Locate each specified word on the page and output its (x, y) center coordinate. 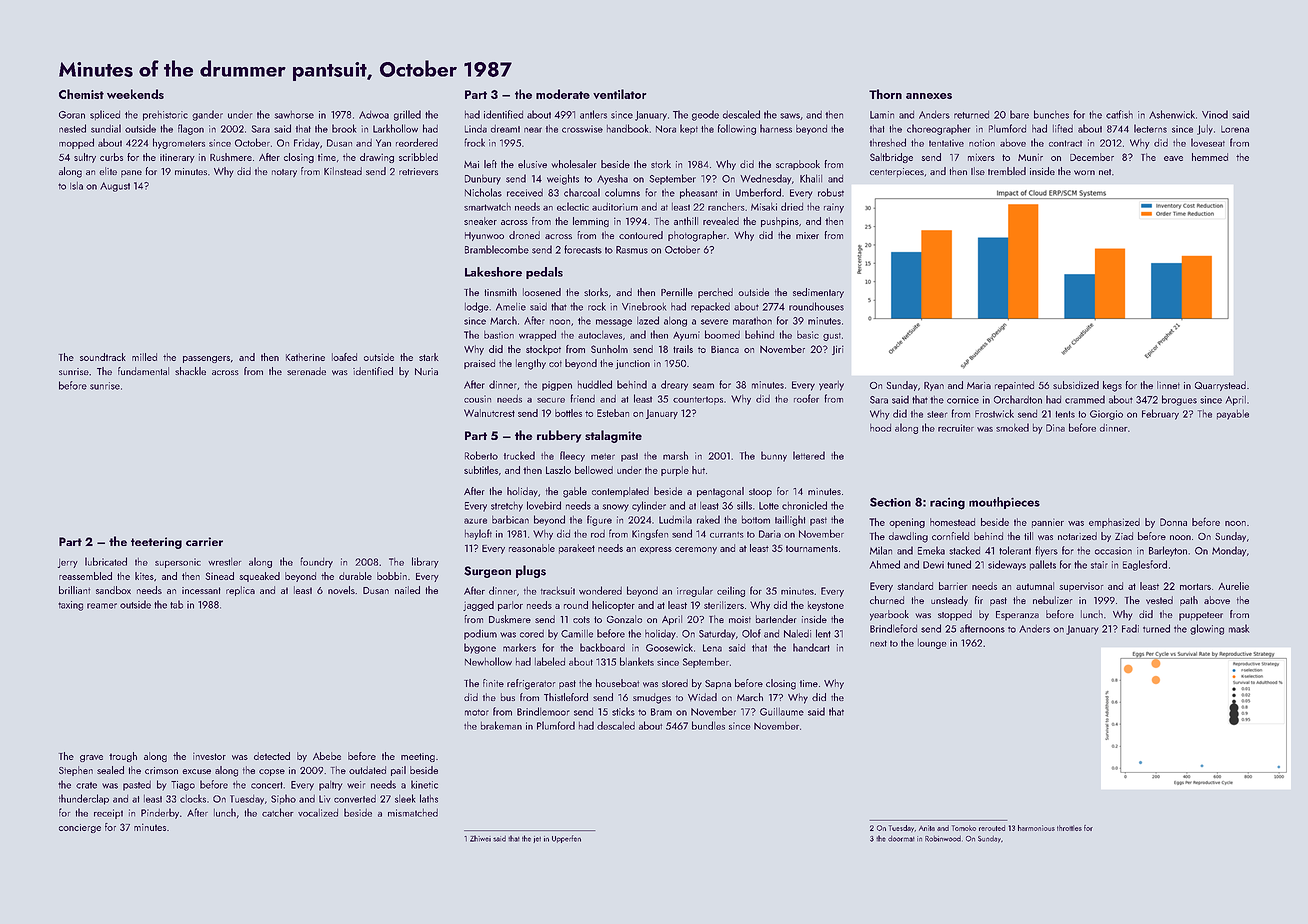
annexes (929, 96)
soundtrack (103, 357)
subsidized (1076, 385)
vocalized (318, 813)
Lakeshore (493, 272)
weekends (135, 94)
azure (475, 521)
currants (727, 535)
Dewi (933, 565)
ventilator (620, 94)
